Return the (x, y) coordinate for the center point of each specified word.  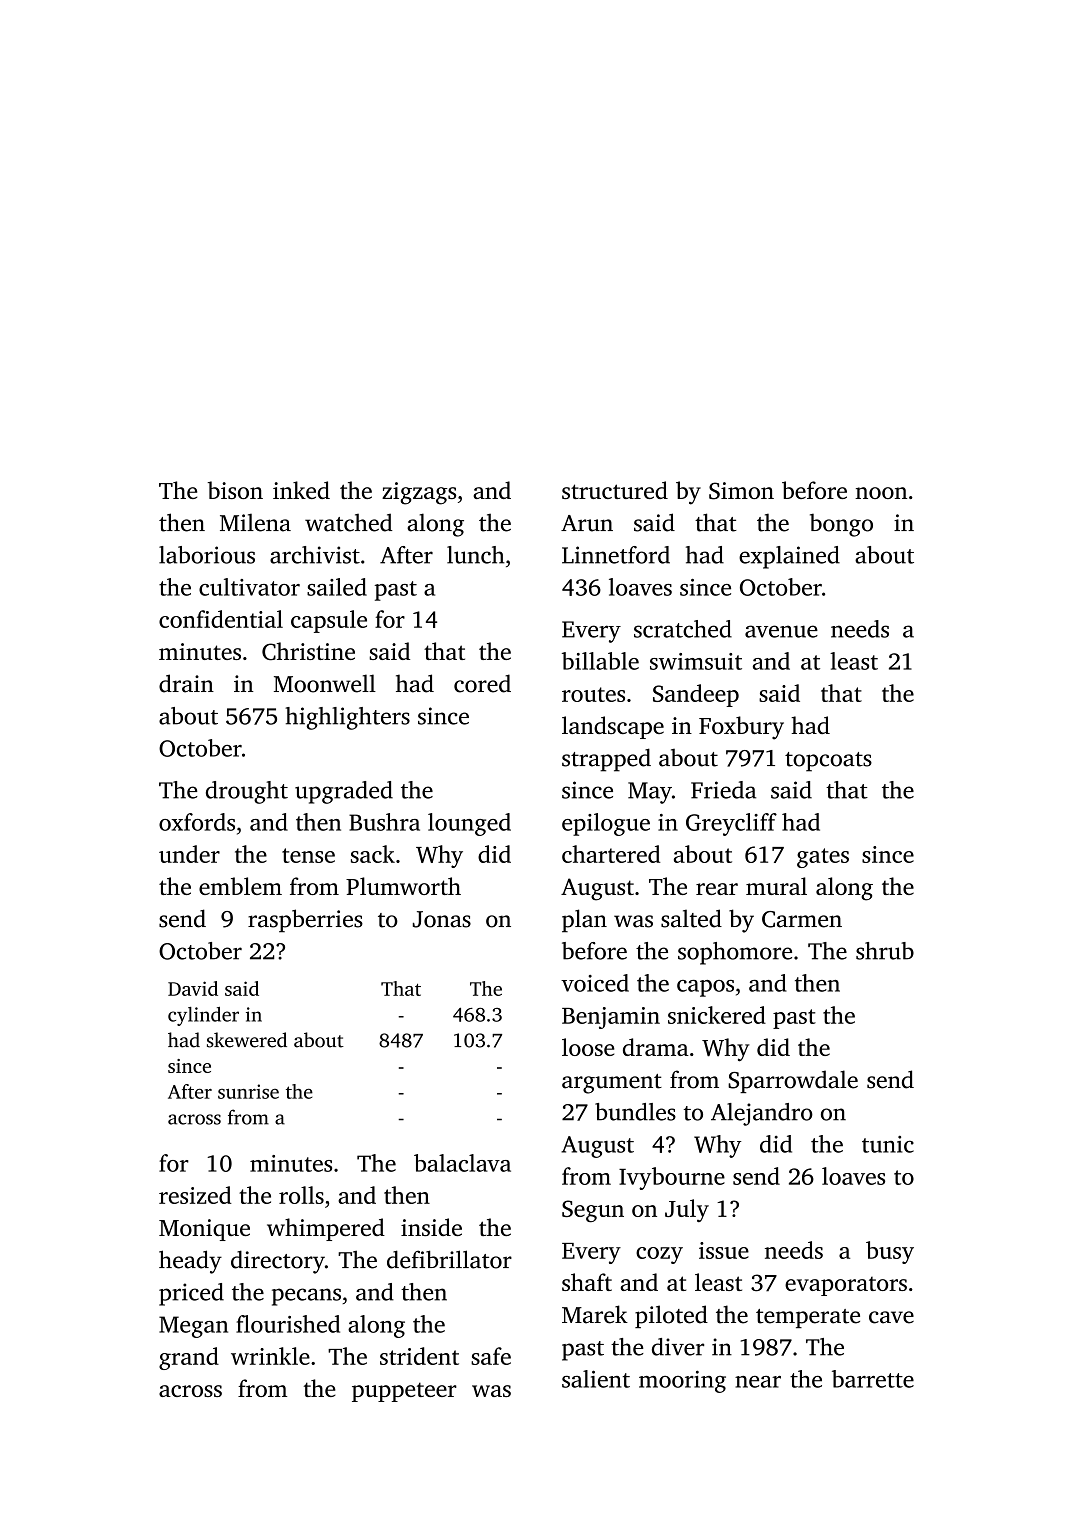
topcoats (828, 762)
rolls (301, 1195)
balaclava (462, 1163)
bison (235, 490)
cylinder (203, 1016)
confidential (221, 619)
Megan (193, 1327)
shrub (885, 951)
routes (593, 694)
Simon (741, 491)
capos (705, 988)
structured (615, 490)
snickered (717, 1015)
